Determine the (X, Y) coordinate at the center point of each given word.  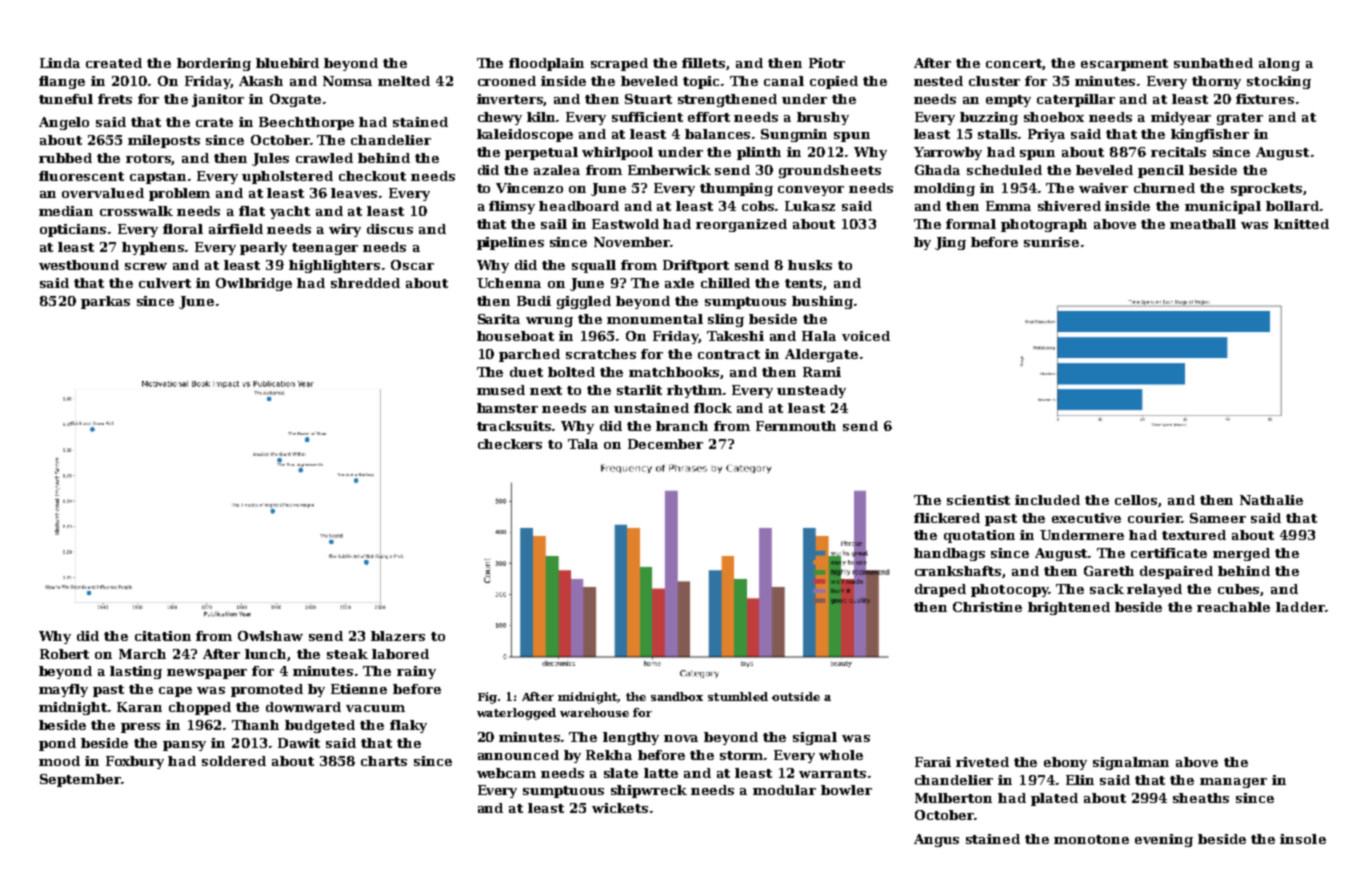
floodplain (546, 64)
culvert (165, 283)
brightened (1069, 608)
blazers (398, 636)
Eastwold (625, 224)
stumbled (738, 696)
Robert (64, 654)
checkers (510, 444)
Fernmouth (796, 426)
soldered (234, 761)
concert (1014, 64)
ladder (1300, 607)
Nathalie (1271, 500)
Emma (1008, 206)
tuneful (66, 99)
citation (163, 636)
